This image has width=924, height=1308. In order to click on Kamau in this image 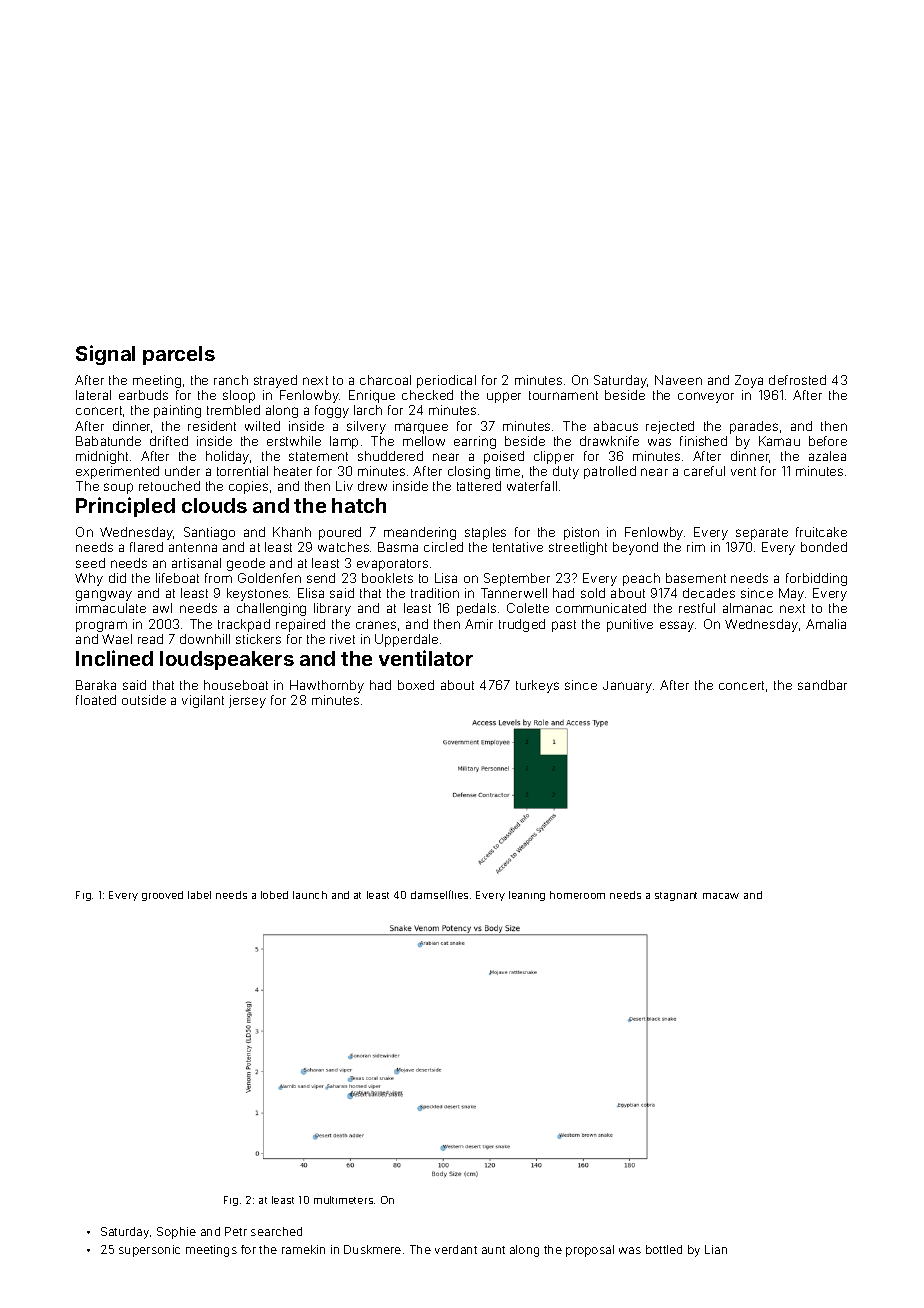, I will do `click(779, 441)`.
